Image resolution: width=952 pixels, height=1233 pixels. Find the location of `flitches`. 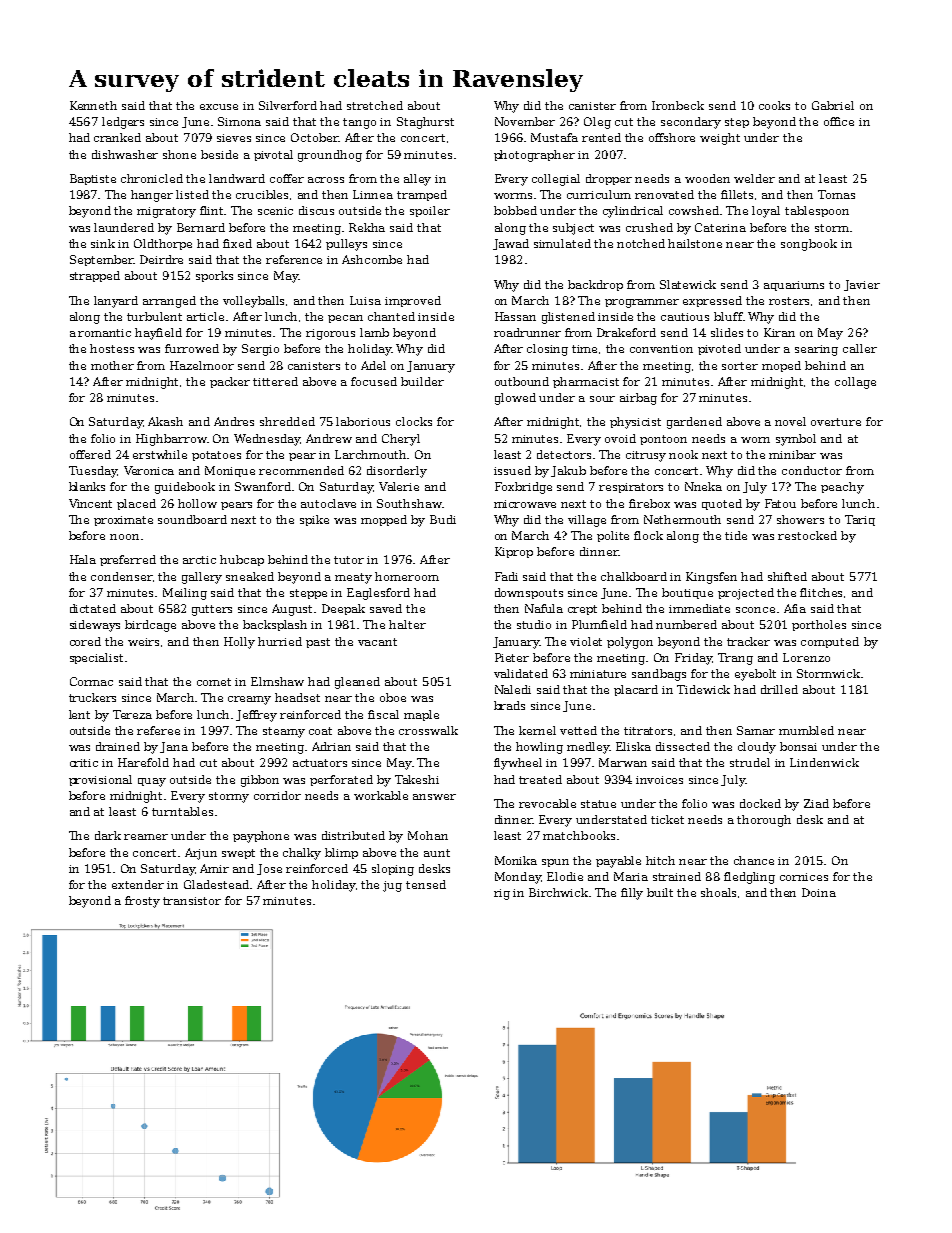

flitches is located at coordinates (821, 592).
